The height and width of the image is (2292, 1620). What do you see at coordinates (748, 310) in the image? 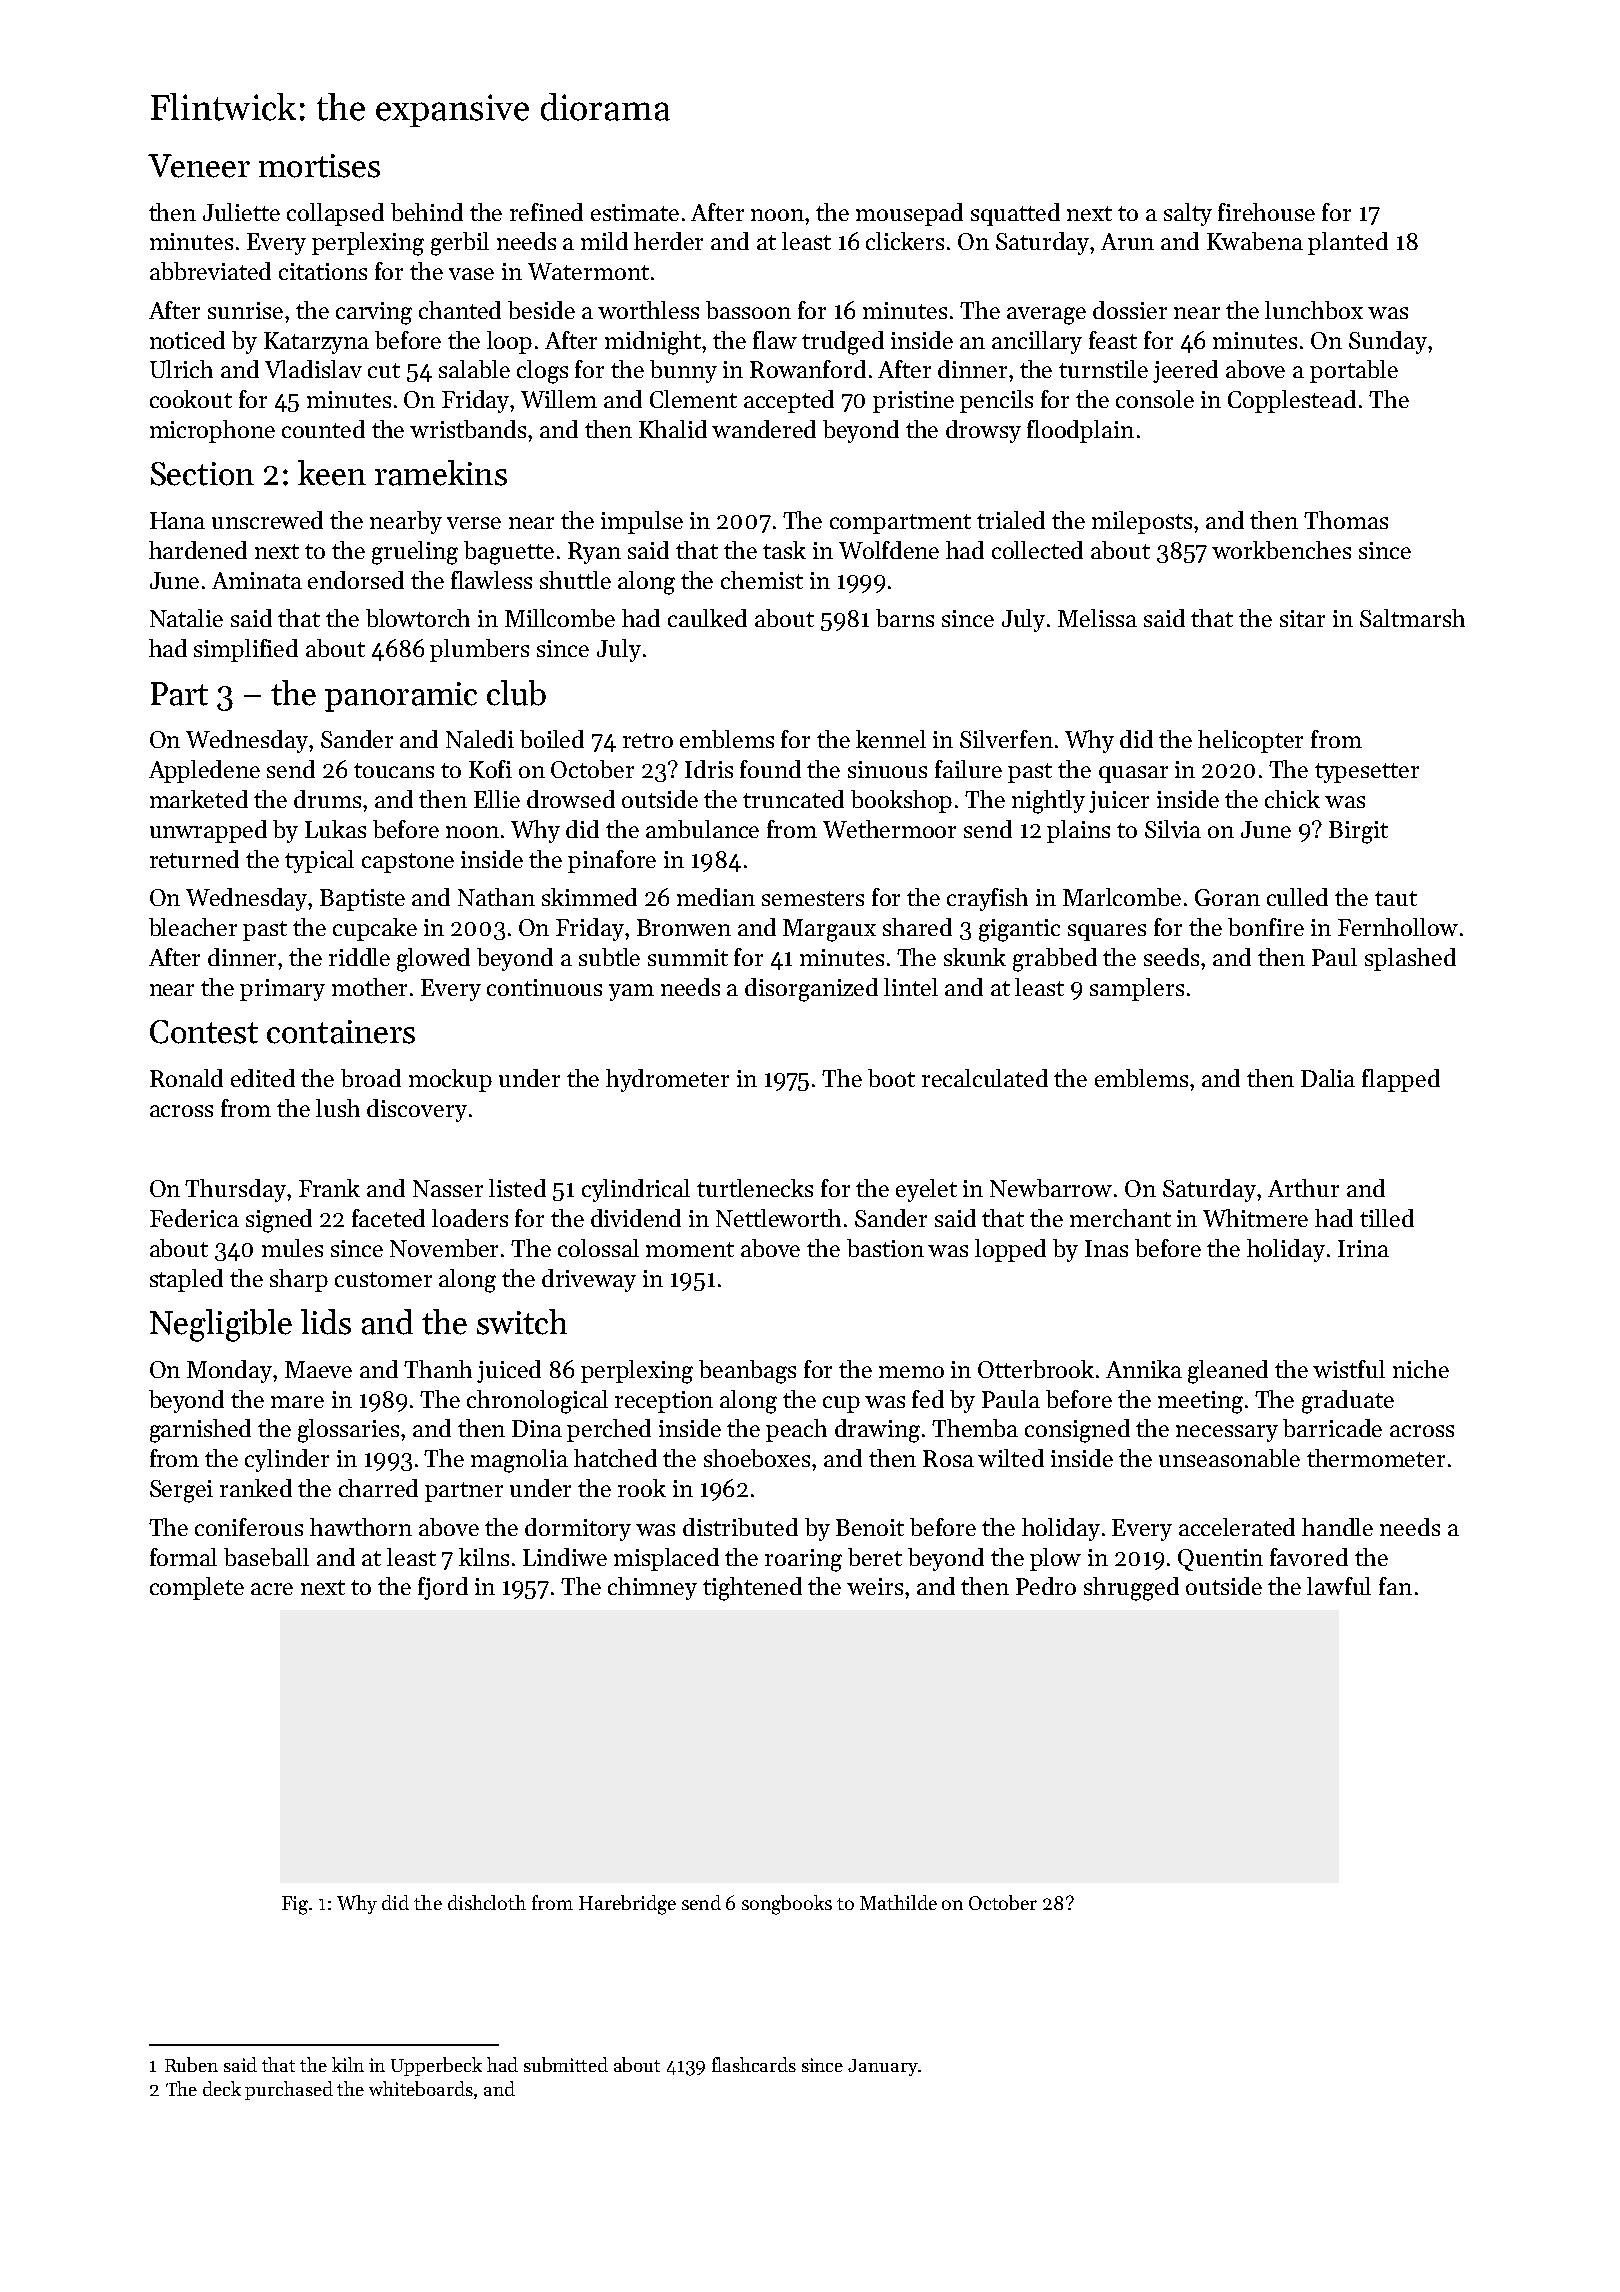
I see `bassoon` at bounding box center [748, 310].
